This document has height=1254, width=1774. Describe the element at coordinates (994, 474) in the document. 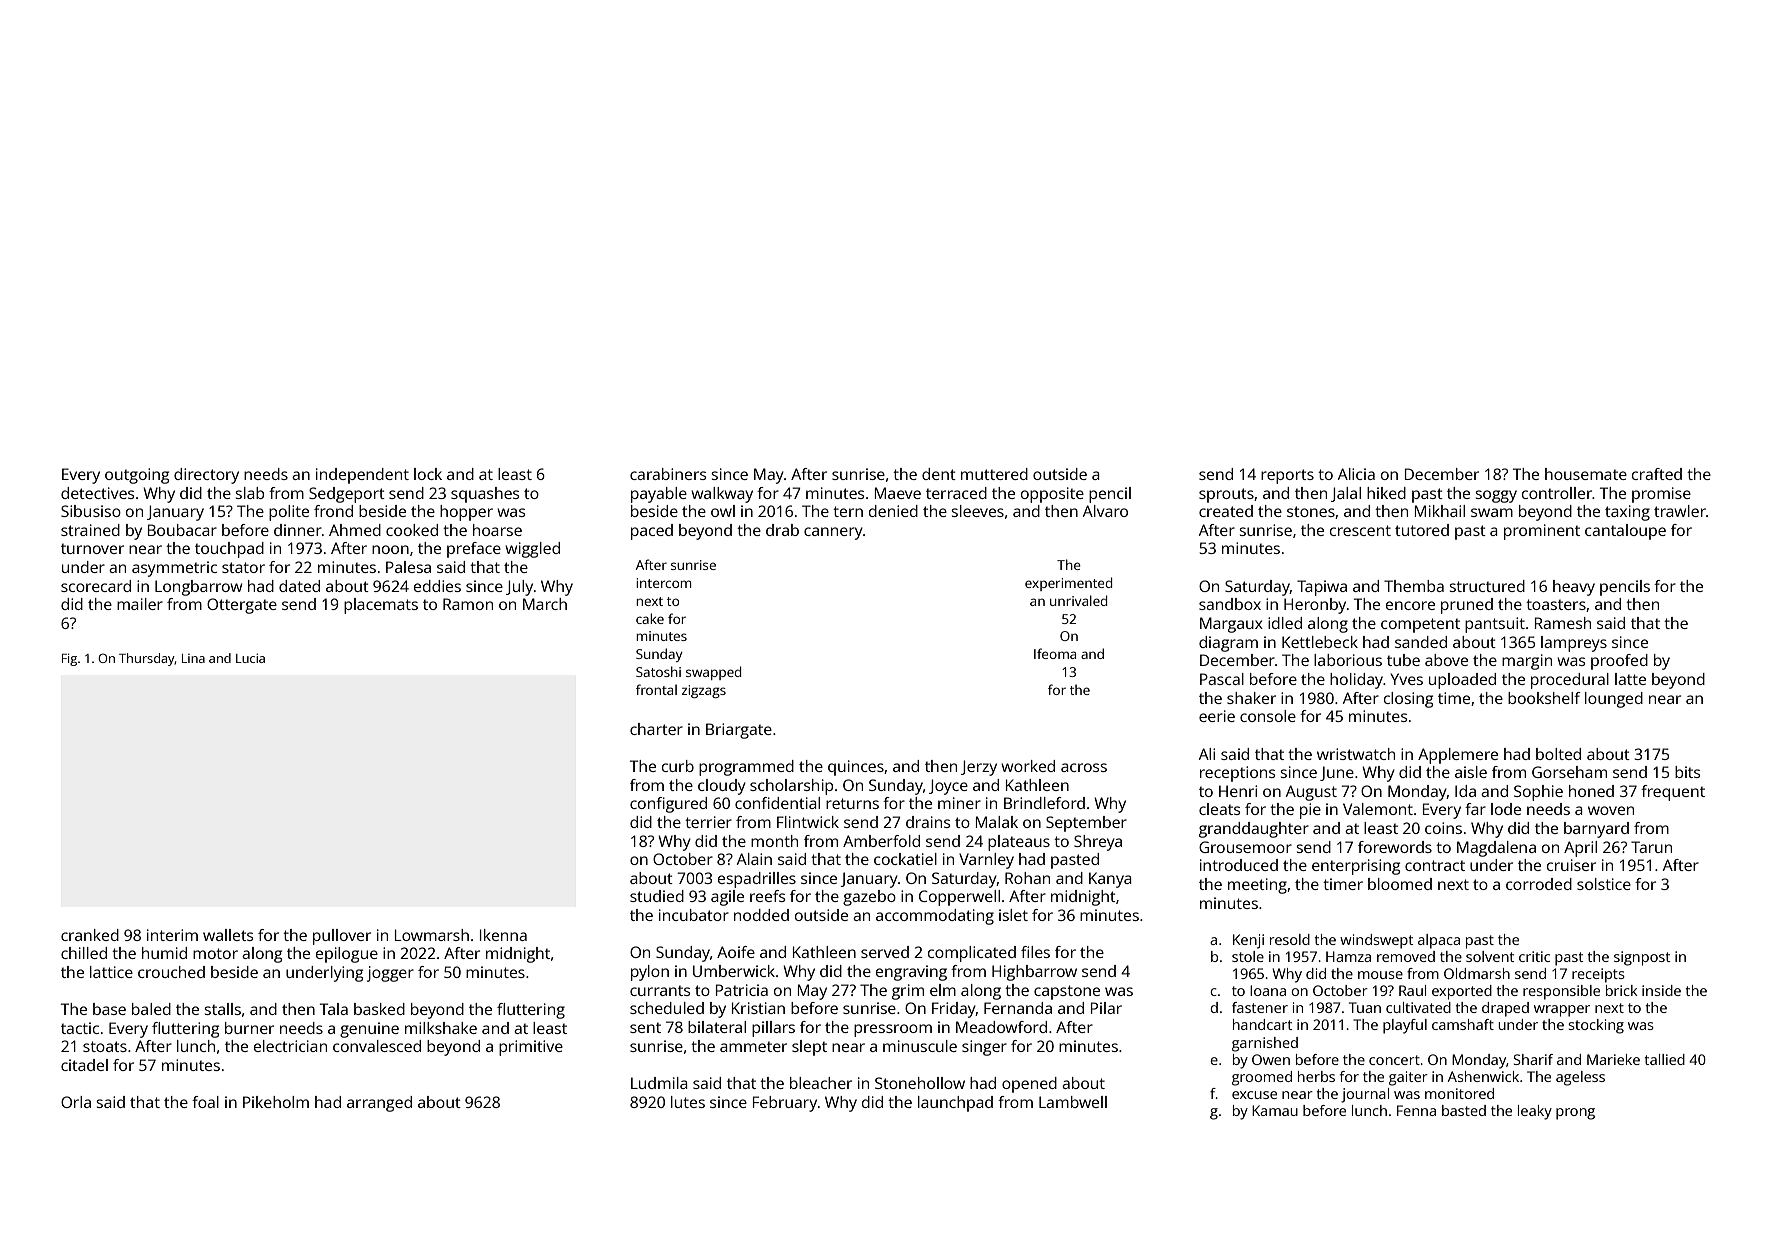

I see `muttered` at that location.
